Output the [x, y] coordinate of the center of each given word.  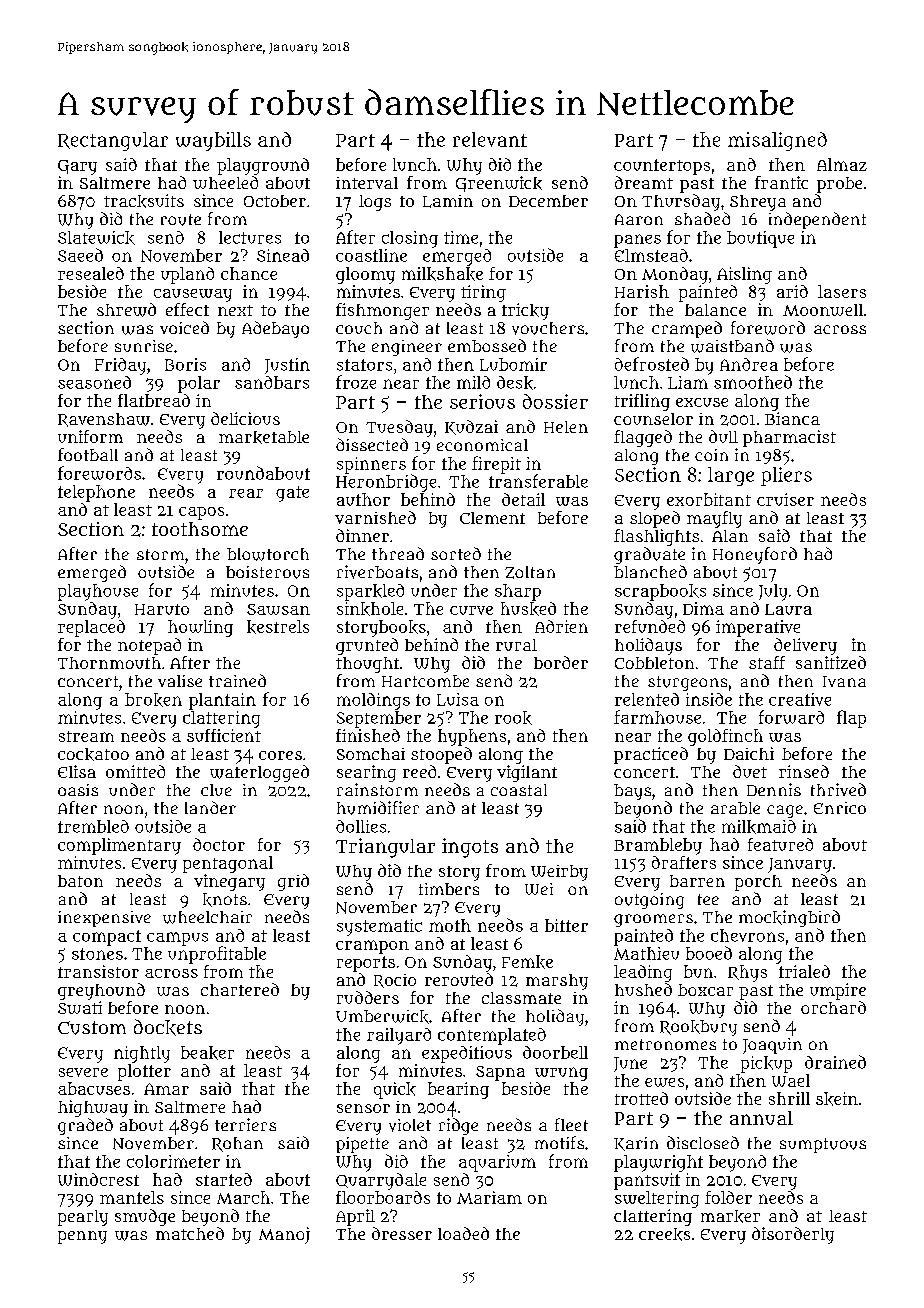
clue [216, 790]
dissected [372, 444]
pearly [83, 1218]
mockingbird [789, 918]
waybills [213, 141]
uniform [90, 436]
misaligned [777, 141]
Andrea [749, 364]
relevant [490, 139]
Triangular [385, 848]
